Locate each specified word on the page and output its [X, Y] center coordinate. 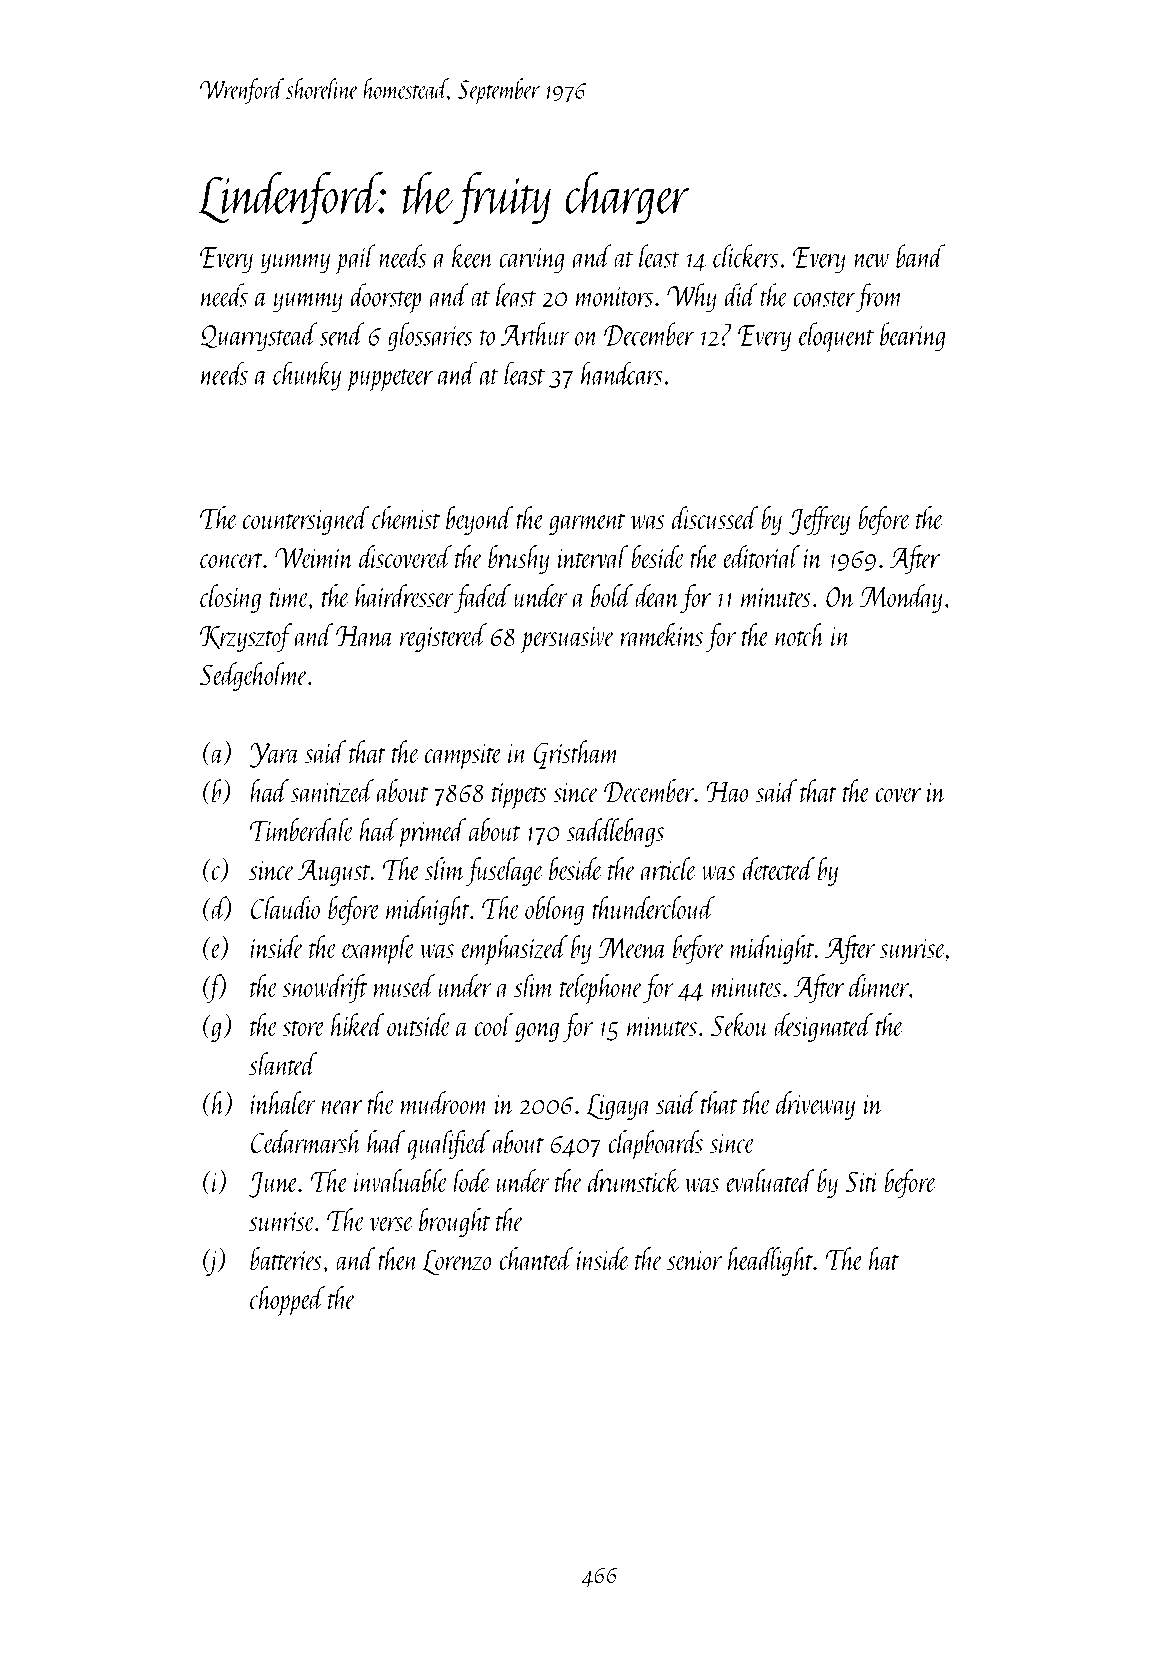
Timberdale [302, 830]
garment [587, 524]
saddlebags [615, 832]
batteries [286, 1259]
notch [800, 635]
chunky [307, 376]
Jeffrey [819, 520]
